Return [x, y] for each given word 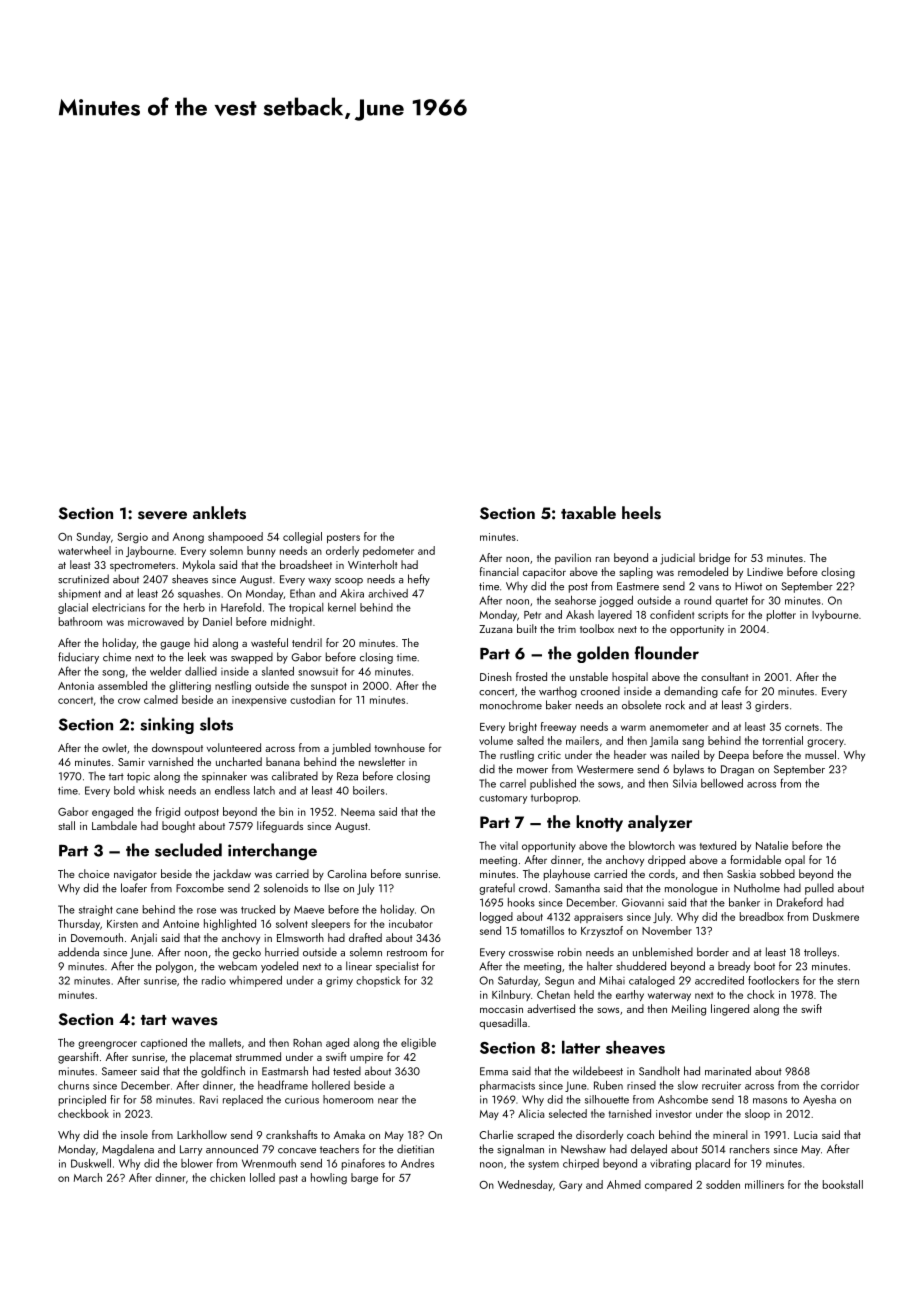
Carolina [346, 873]
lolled [262, 1177]
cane [127, 911]
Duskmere [836, 916]
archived [388, 593]
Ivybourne [835, 615]
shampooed [235, 537]
